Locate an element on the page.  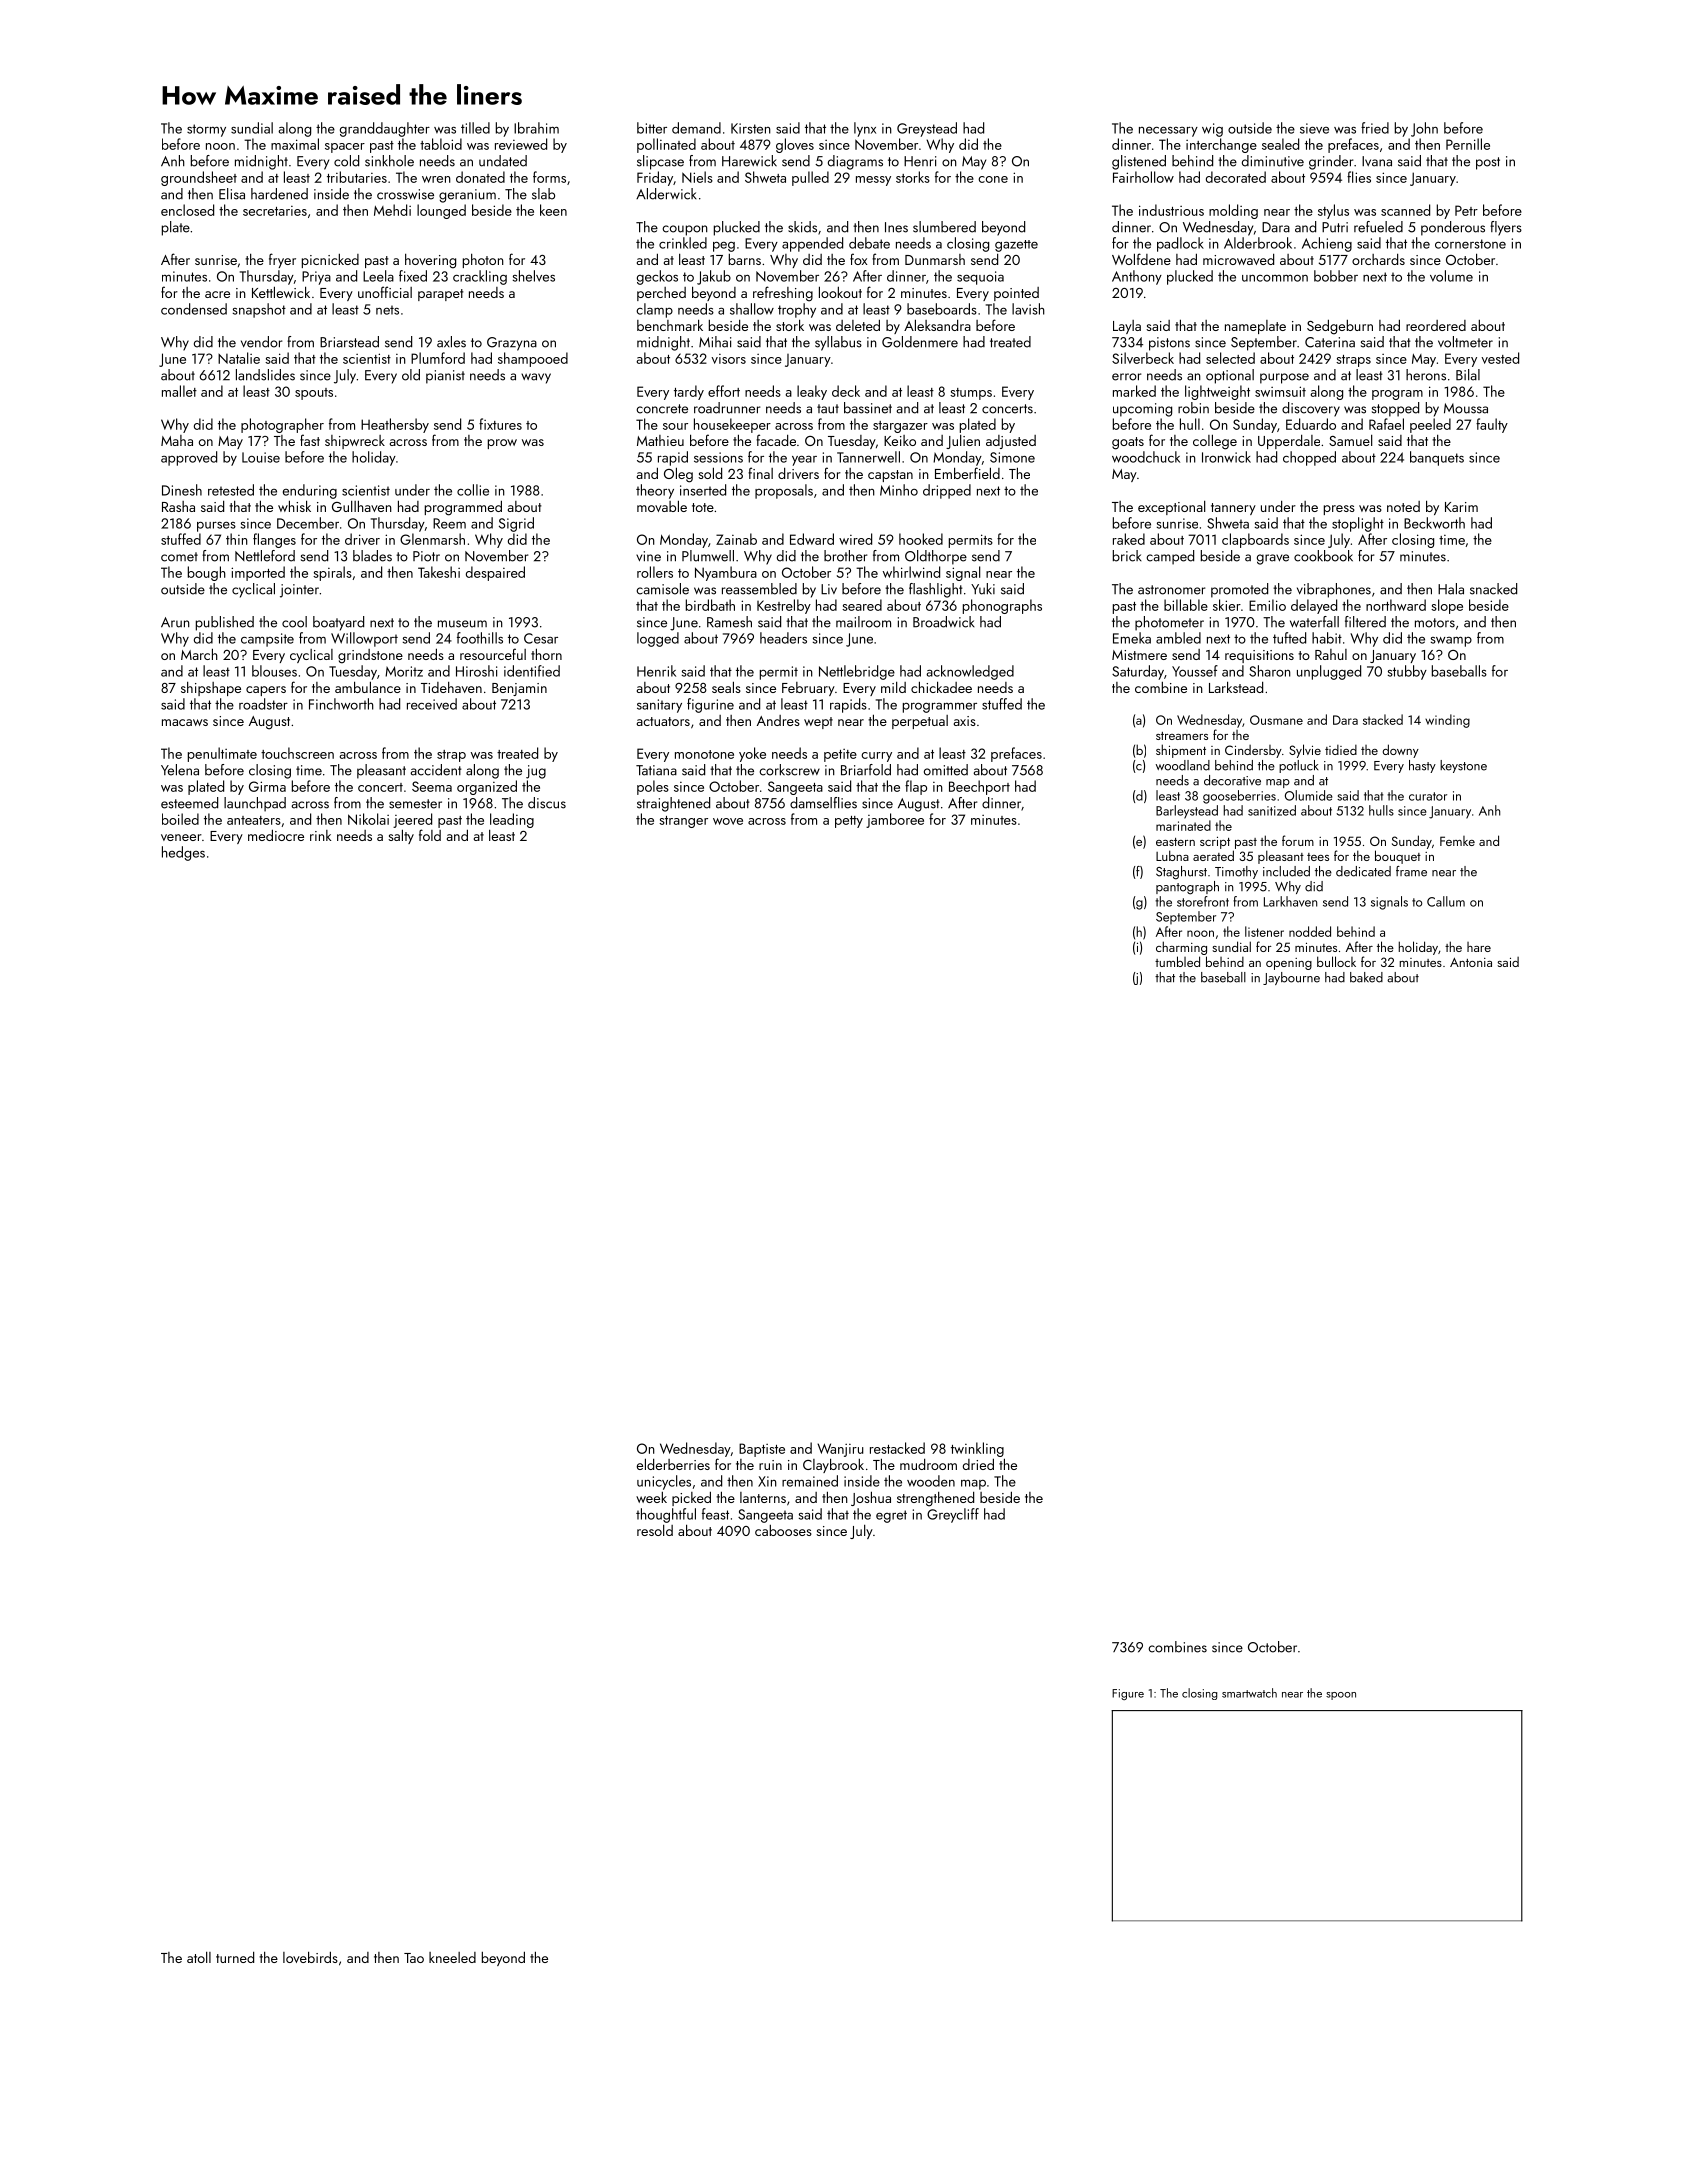
sieve is located at coordinates (1314, 128).
